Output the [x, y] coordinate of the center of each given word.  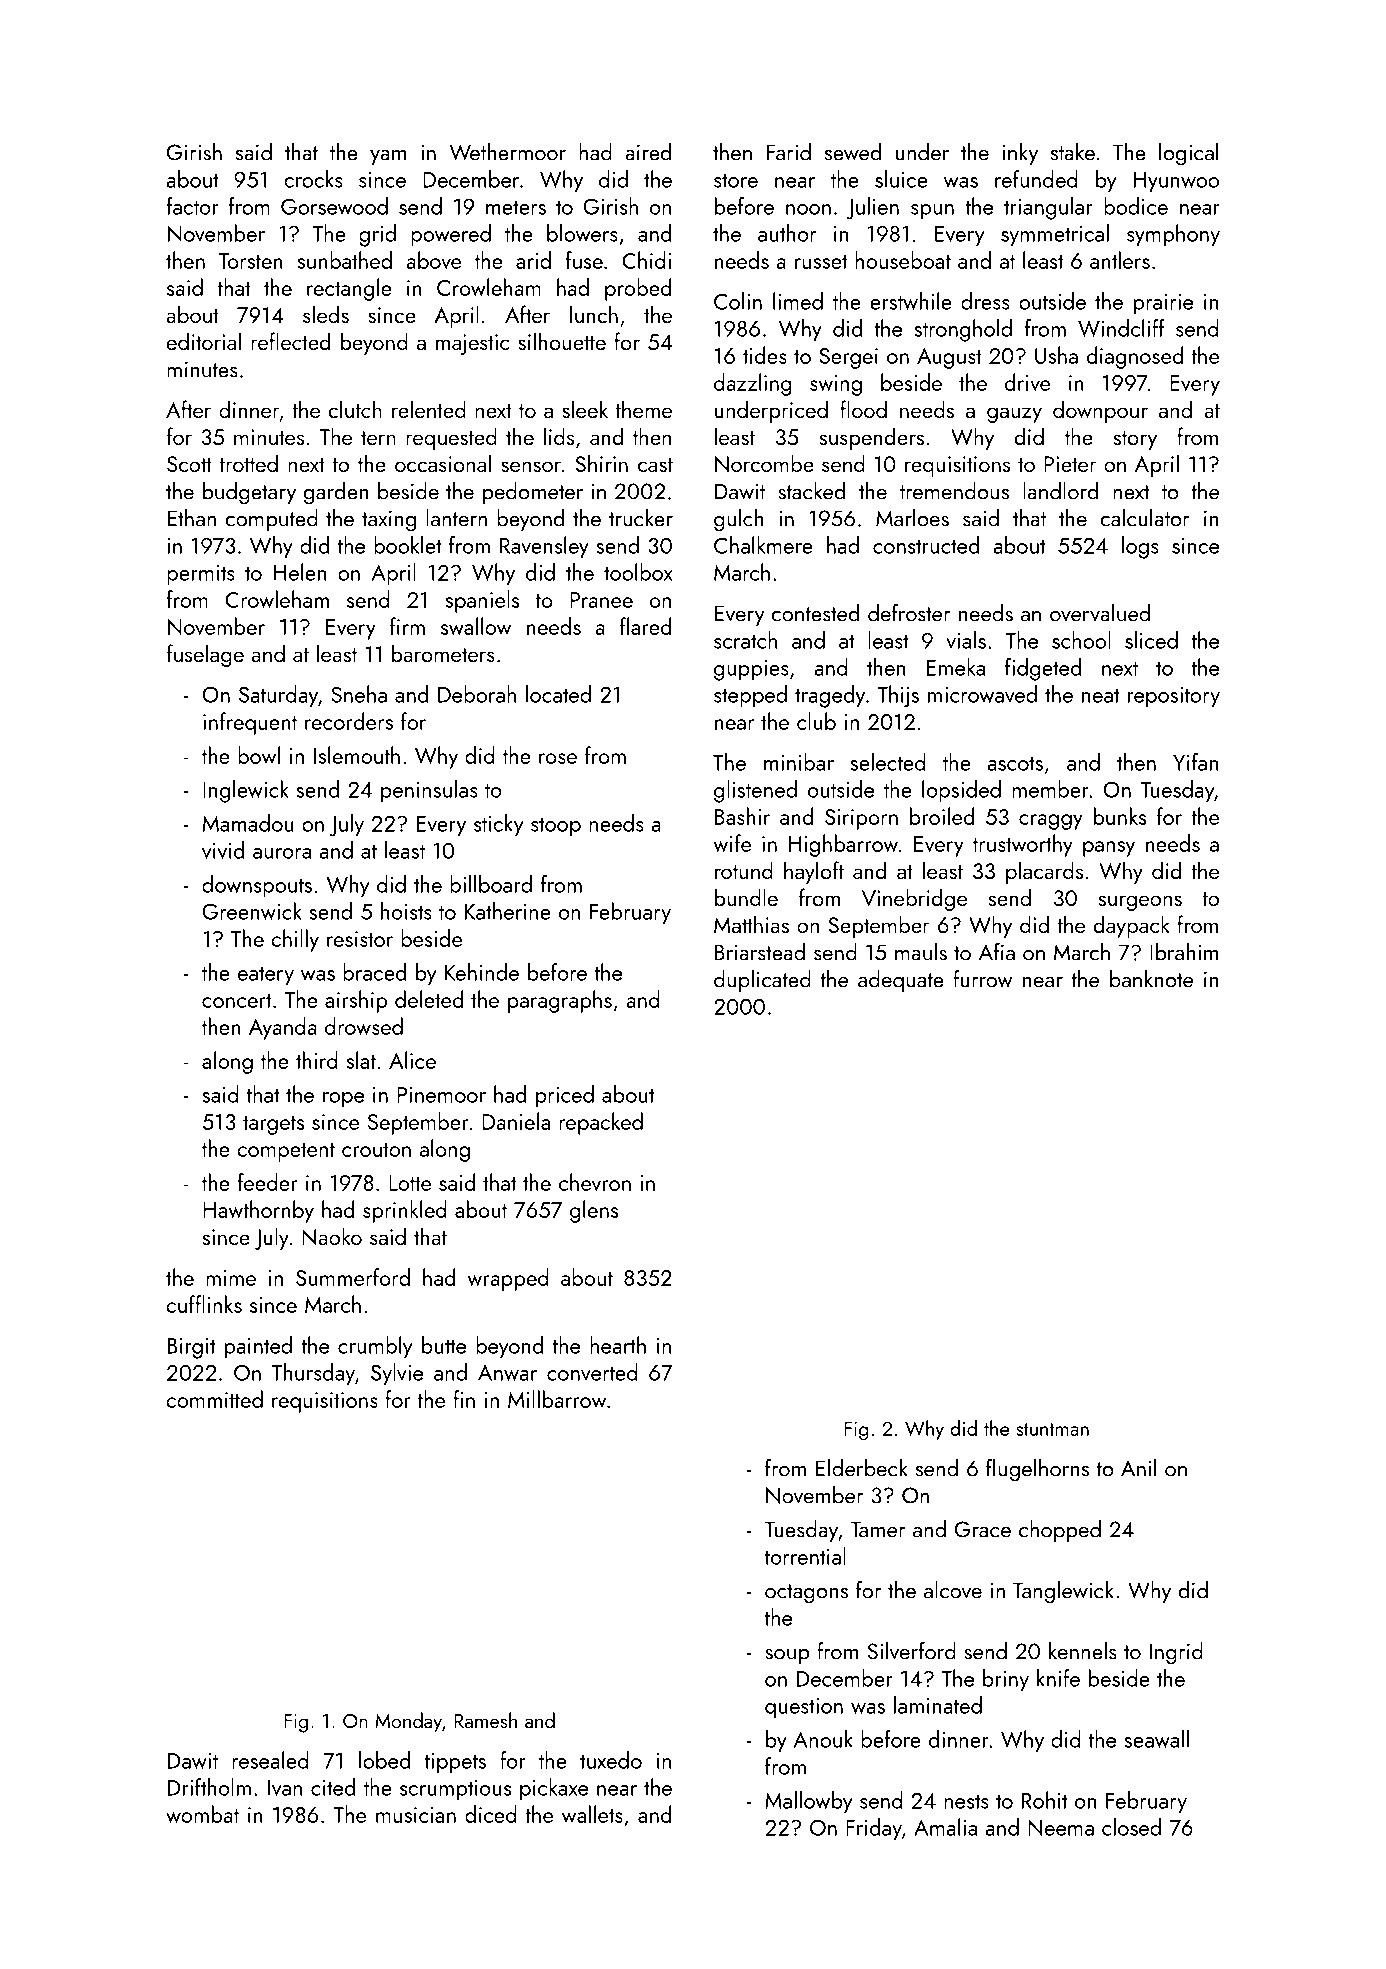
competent [286, 1152]
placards [1044, 872]
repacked [601, 1123]
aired [648, 152]
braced [374, 972]
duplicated [762, 981]
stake [1073, 152]
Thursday [313, 1374]
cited [333, 1787]
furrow [983, 978]
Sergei [848, 358]
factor [193, 206]
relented [429, 409]
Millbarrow [557, 1399]
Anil [1138, 1468]
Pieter [1070, 464]
